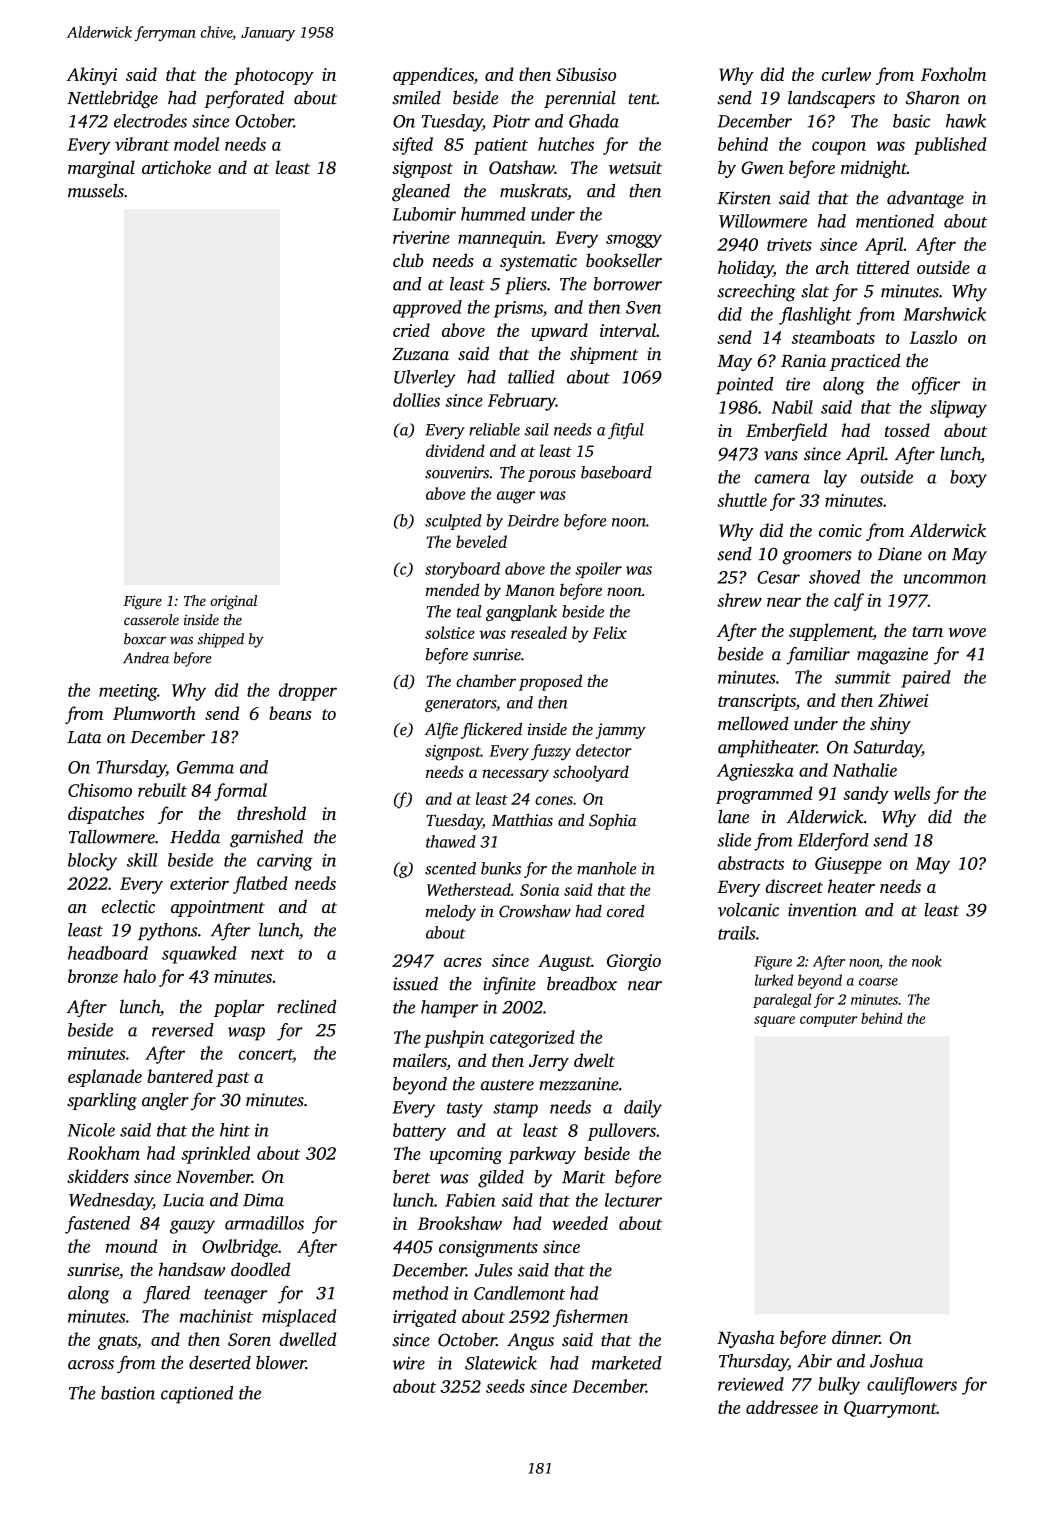 The width and height of the screenshot is (1054, 1527). I want to click on uncommon, so click(945, 579).
